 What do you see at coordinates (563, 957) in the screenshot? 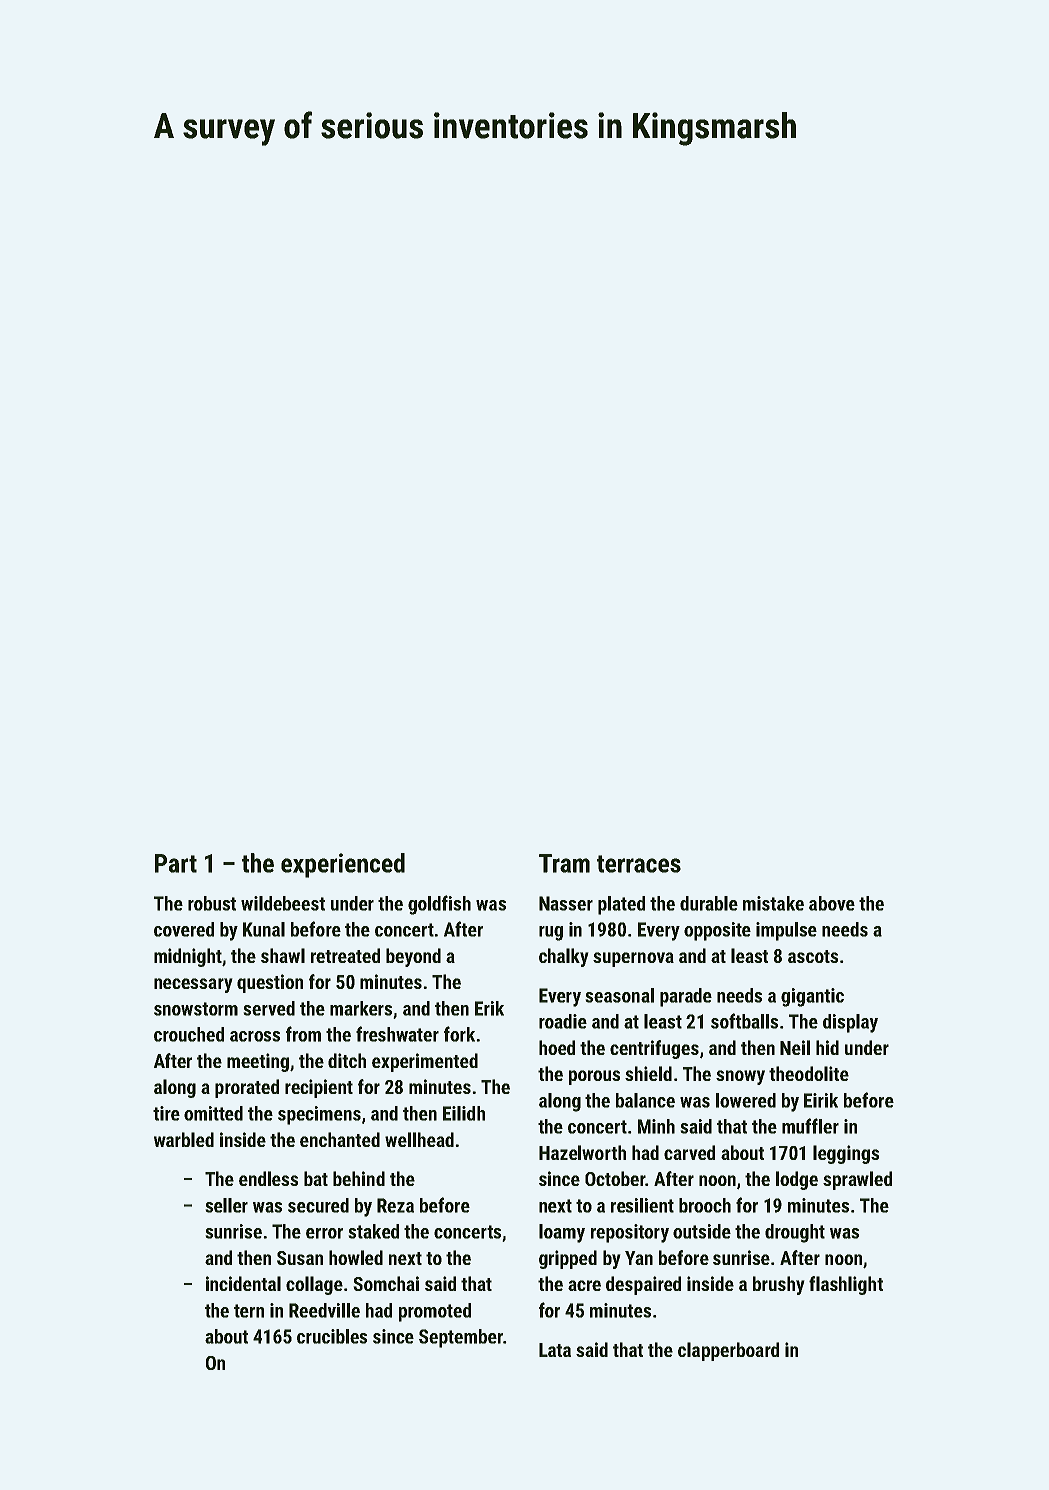
I see `chalky` at bounding box center [563, 957].
